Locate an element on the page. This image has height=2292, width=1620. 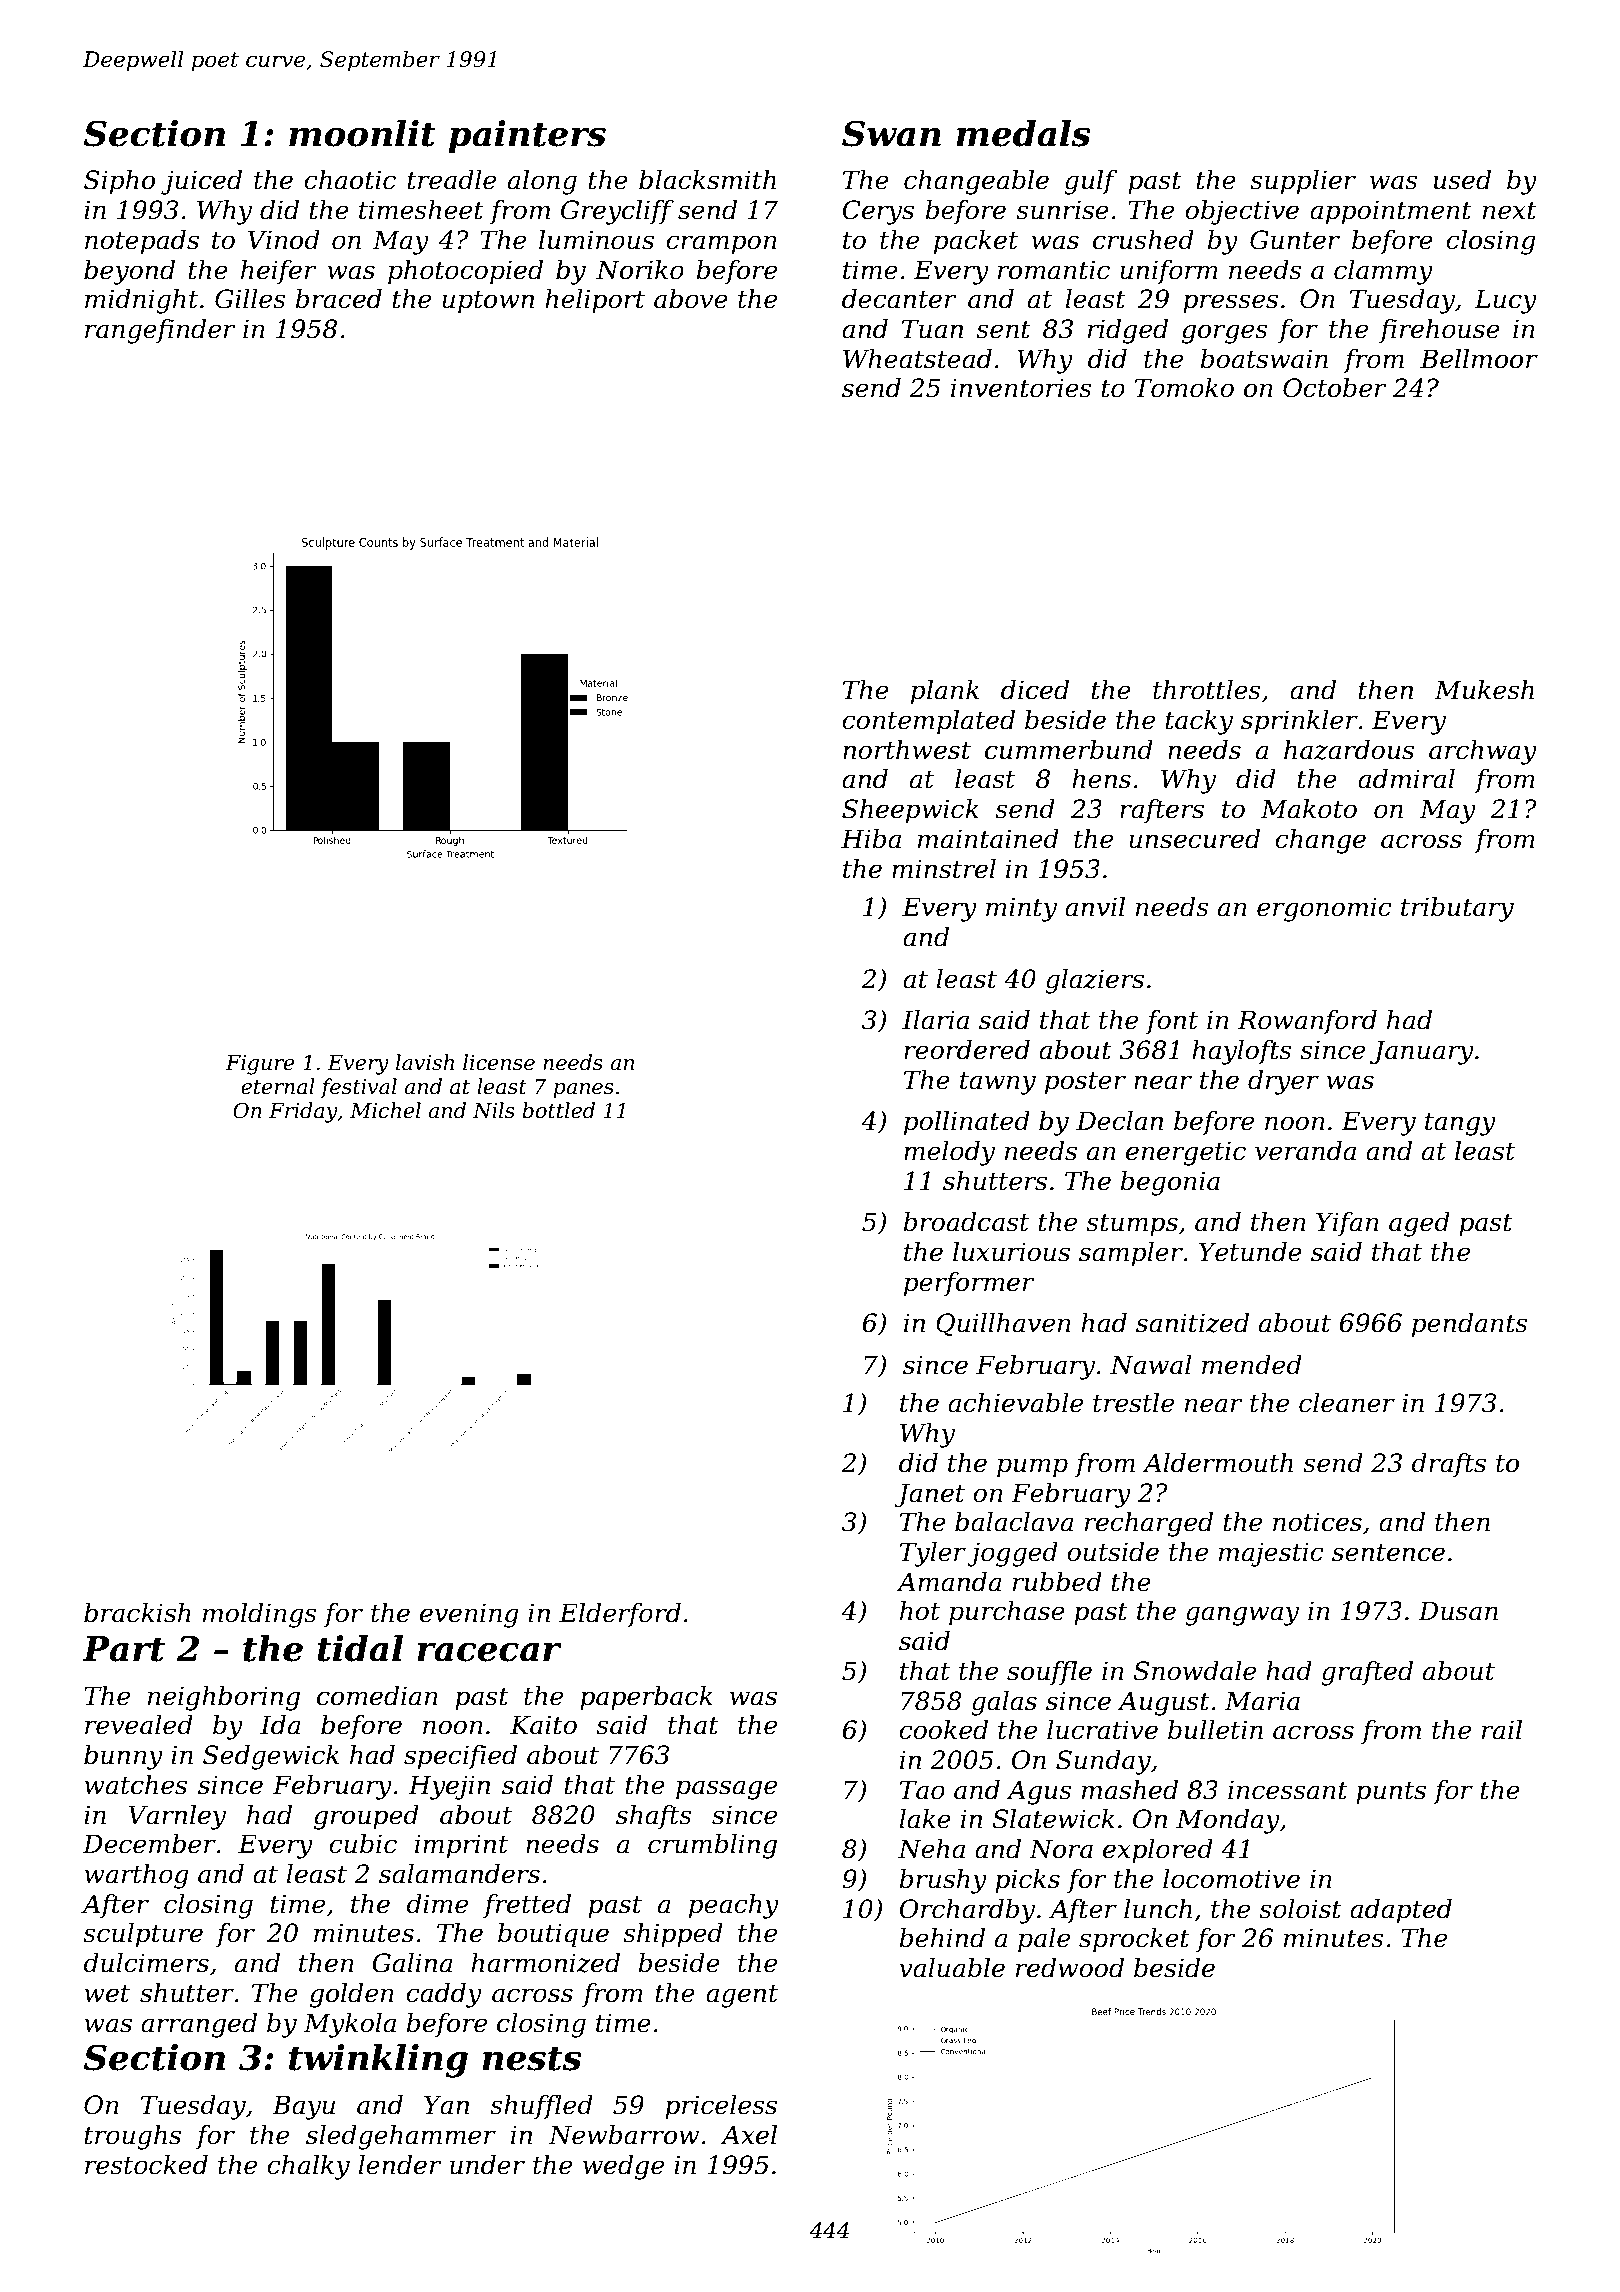
rangefinder is located at coordinates (160, 331).
